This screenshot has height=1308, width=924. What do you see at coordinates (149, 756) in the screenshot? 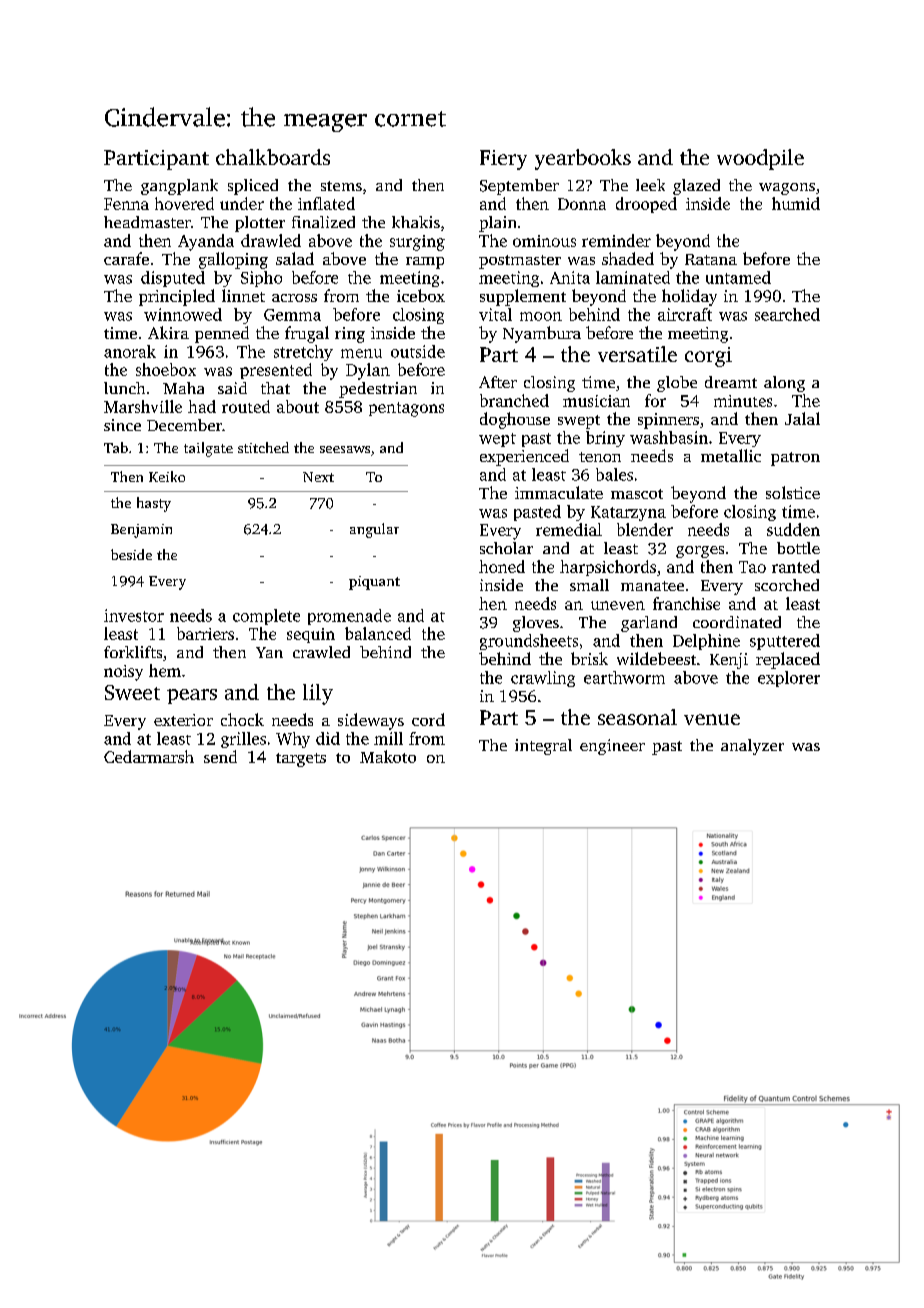
I see `Cedarmarsh` at bounding box center [149, 756].
